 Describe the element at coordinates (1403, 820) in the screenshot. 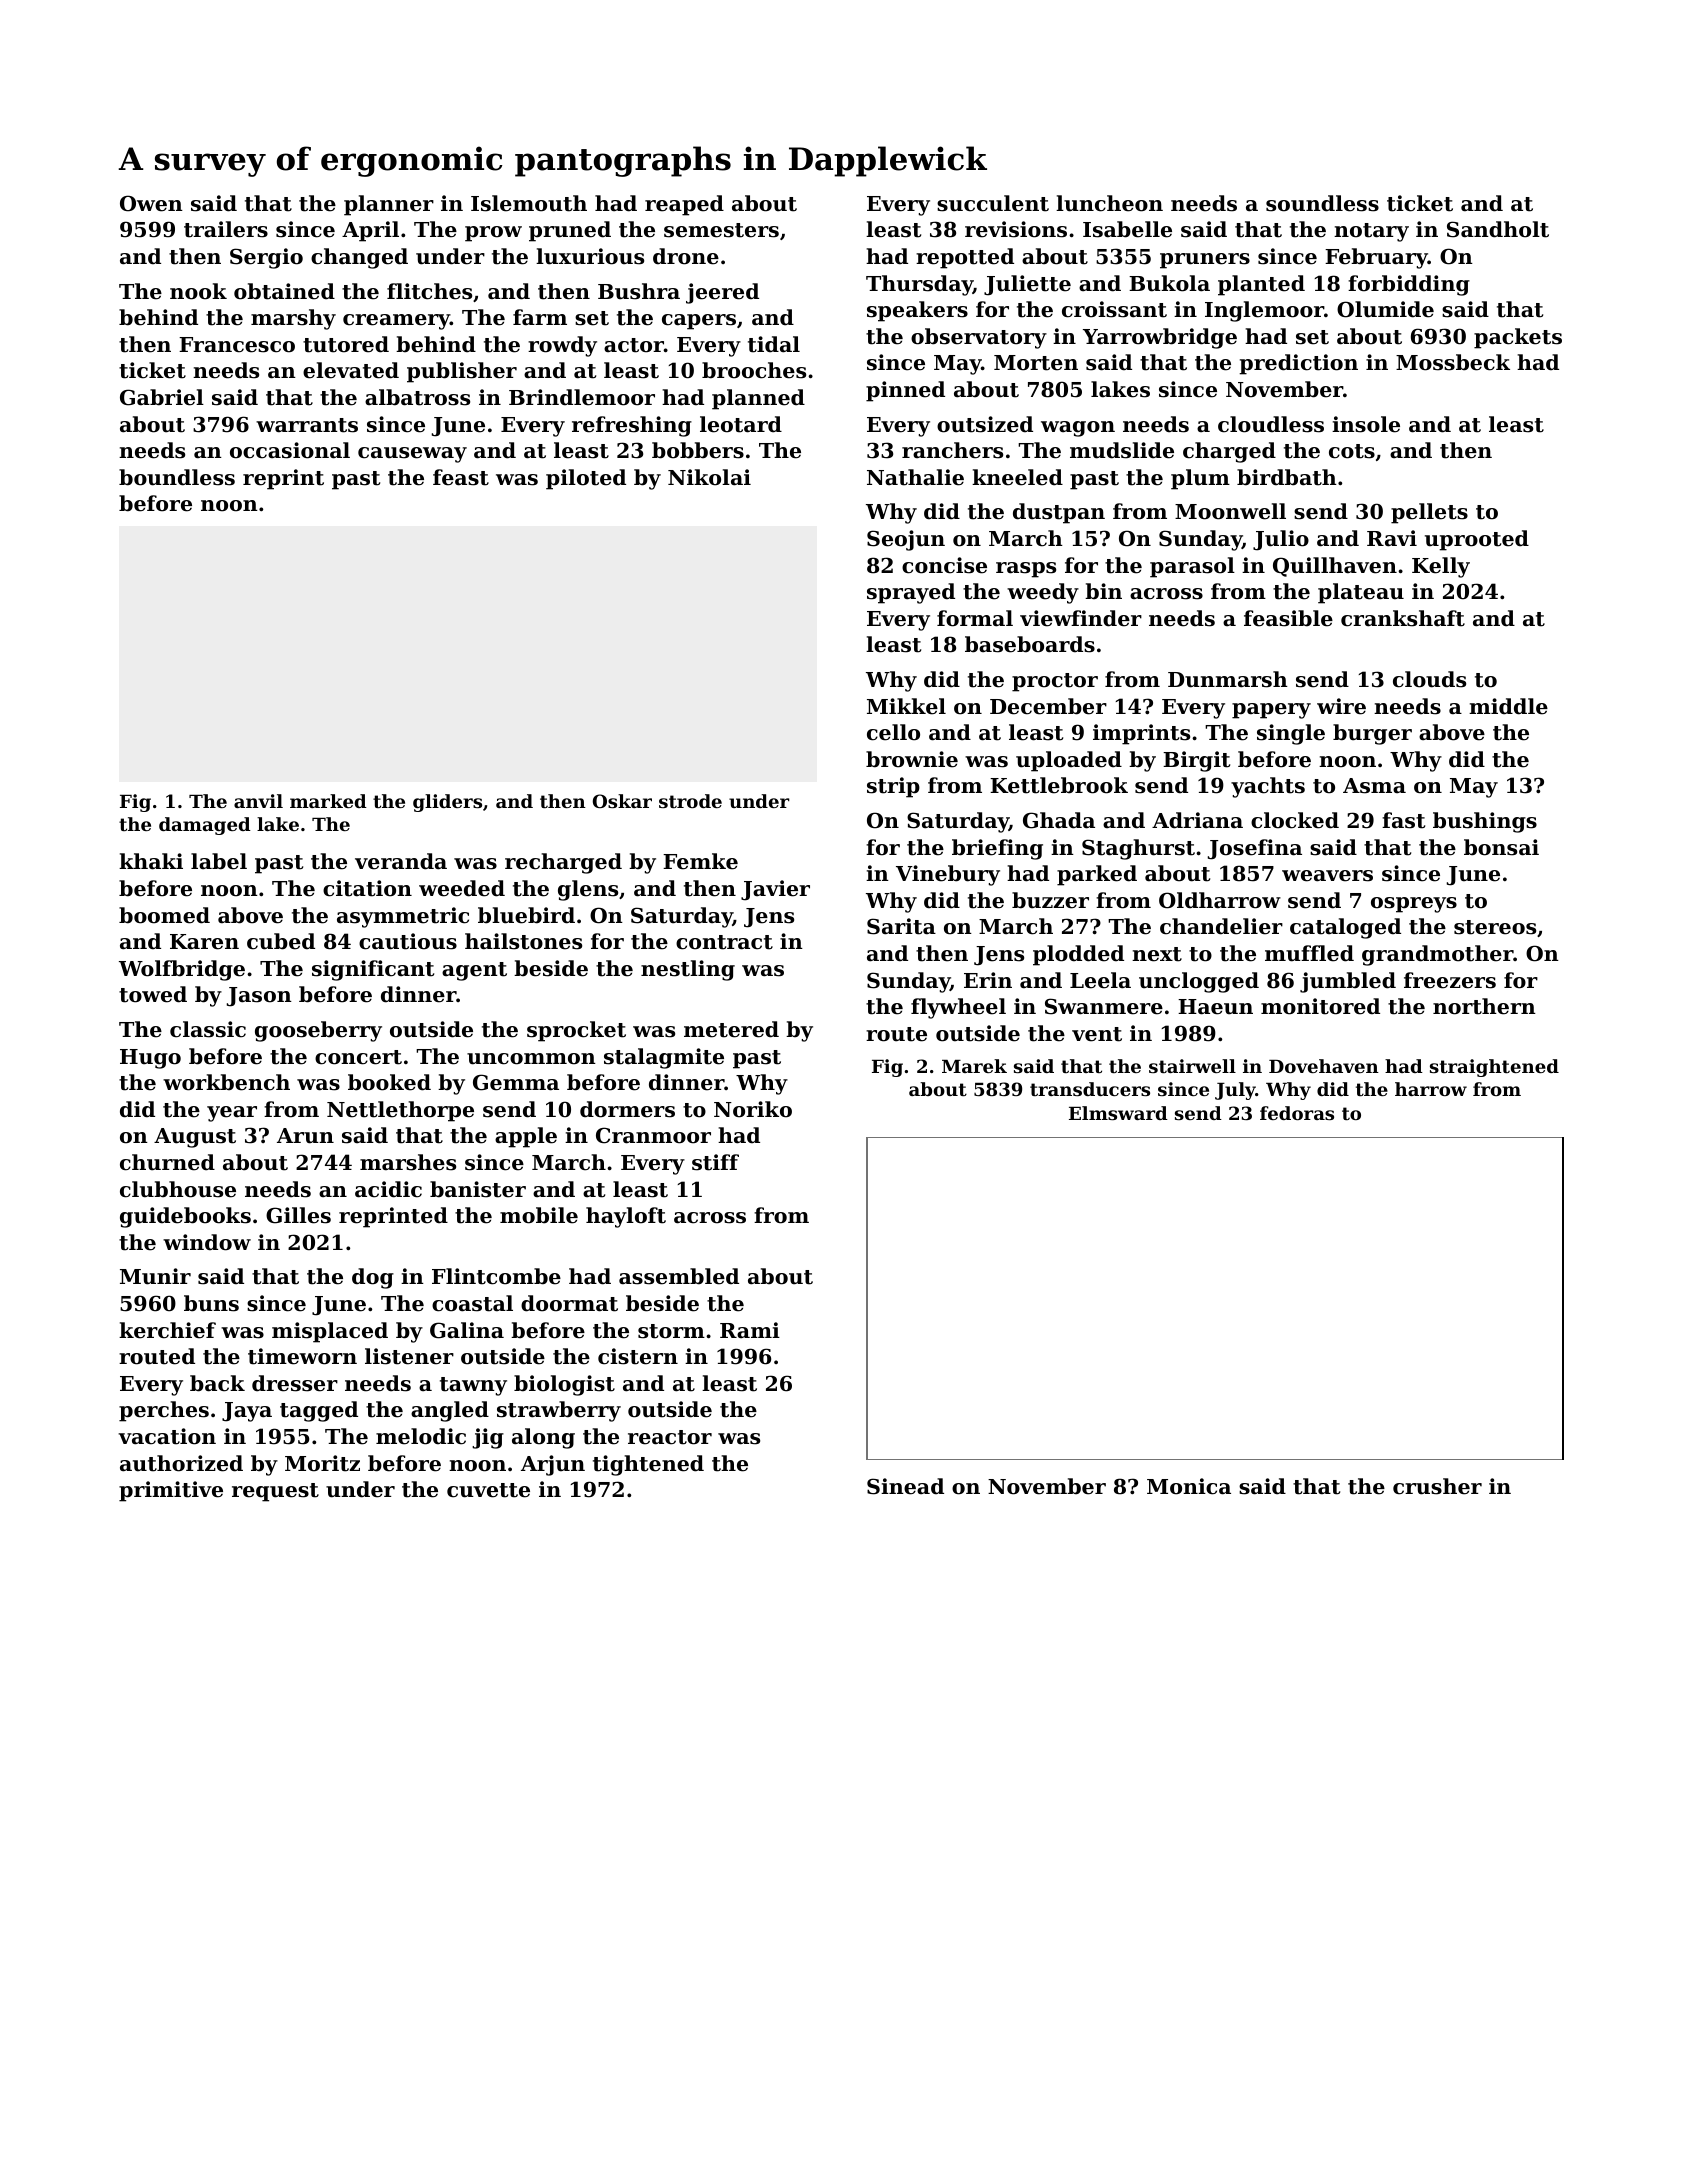

I see `fast` at that location.
